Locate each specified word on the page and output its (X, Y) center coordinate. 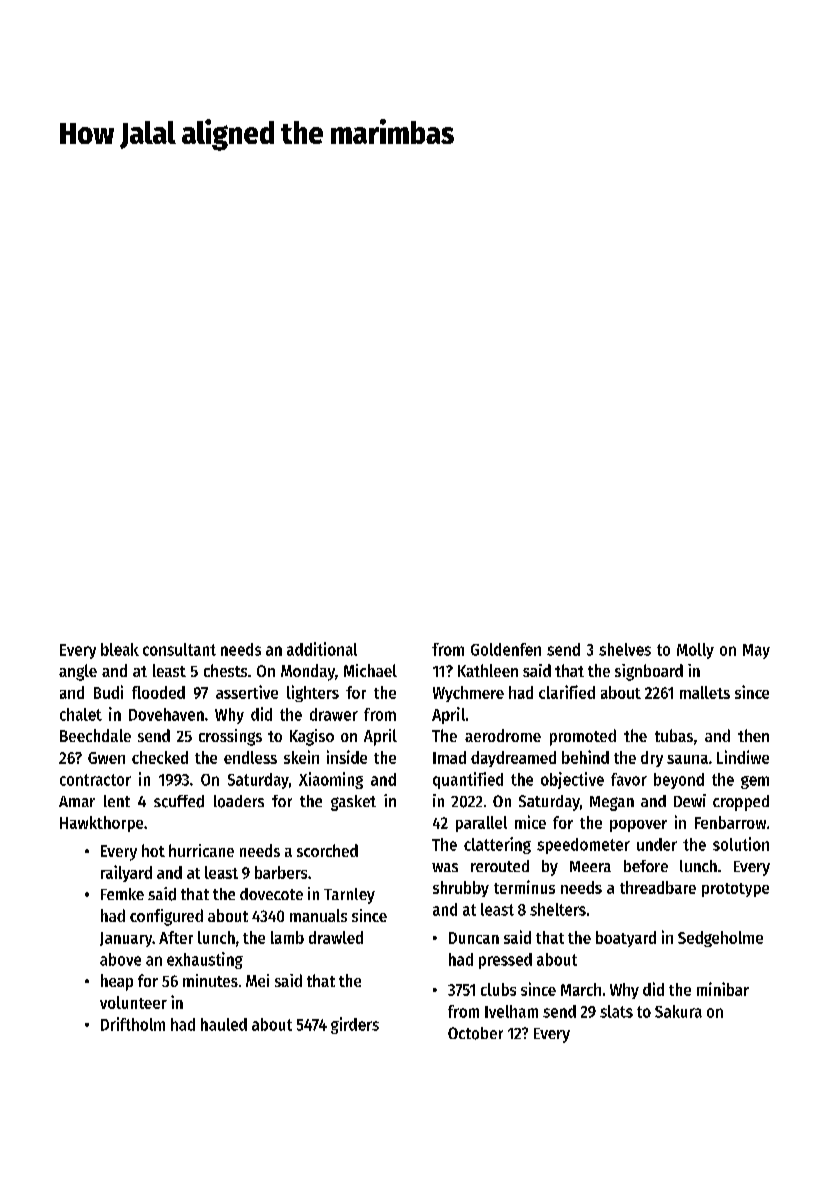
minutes (210, 980)
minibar (723, 989)
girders (355, 1025)
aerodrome (503, 735)
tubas (674, 735)
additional (322, 649)
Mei (257, 980)
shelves (625, 649)
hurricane (201, 850)
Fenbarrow (730, 822)
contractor (95, 780)
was (445, 867)
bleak (120, 649)
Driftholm (133, 1024)
